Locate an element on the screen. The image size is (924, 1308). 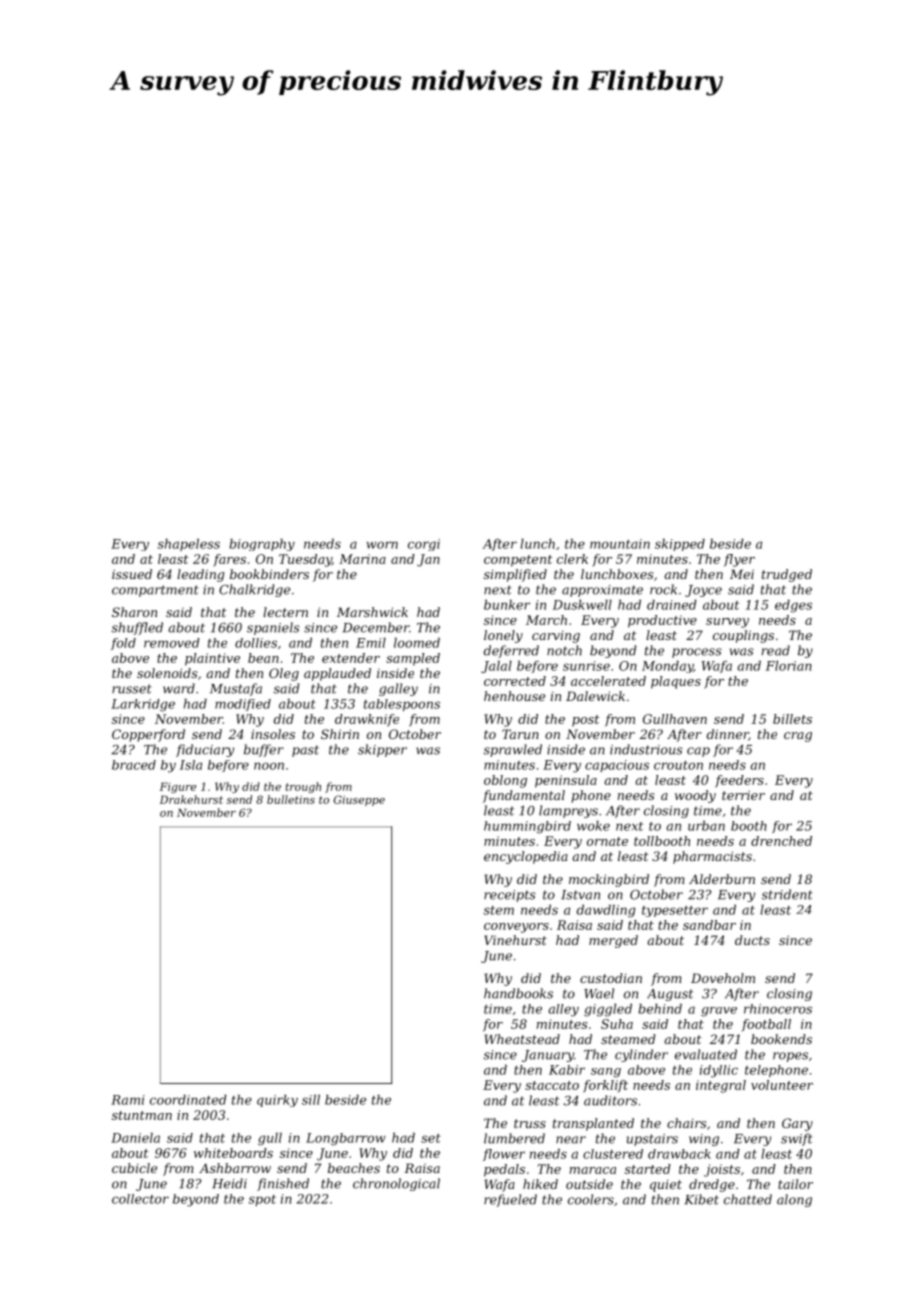
worn is located at coordinates (382, 545).
